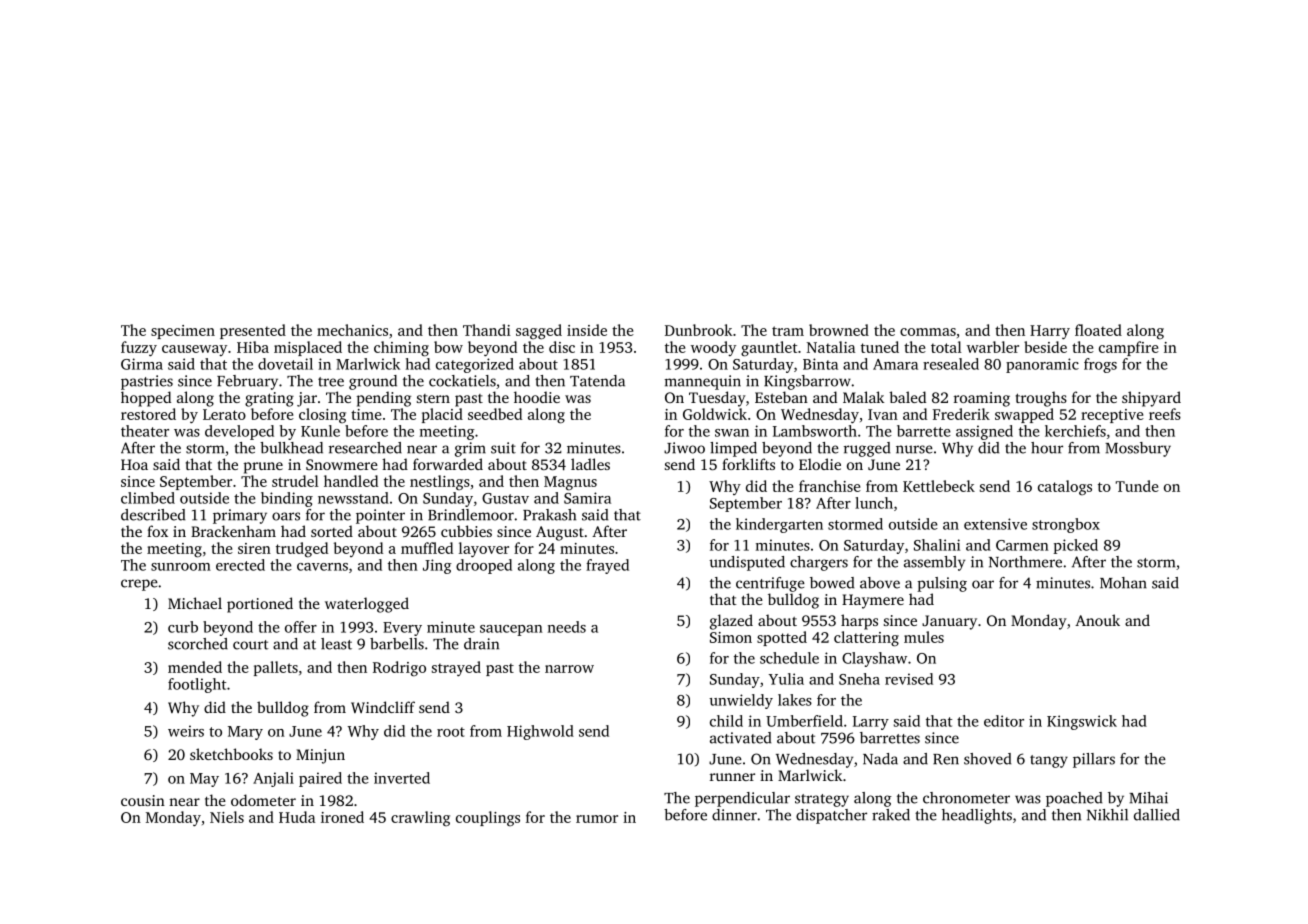 The height and width of the screenshot is (924, 1308). What do you see at coordinates (383, 707) in the screenshot?
I see `Windcliff` at bounding box center [383, 707].
